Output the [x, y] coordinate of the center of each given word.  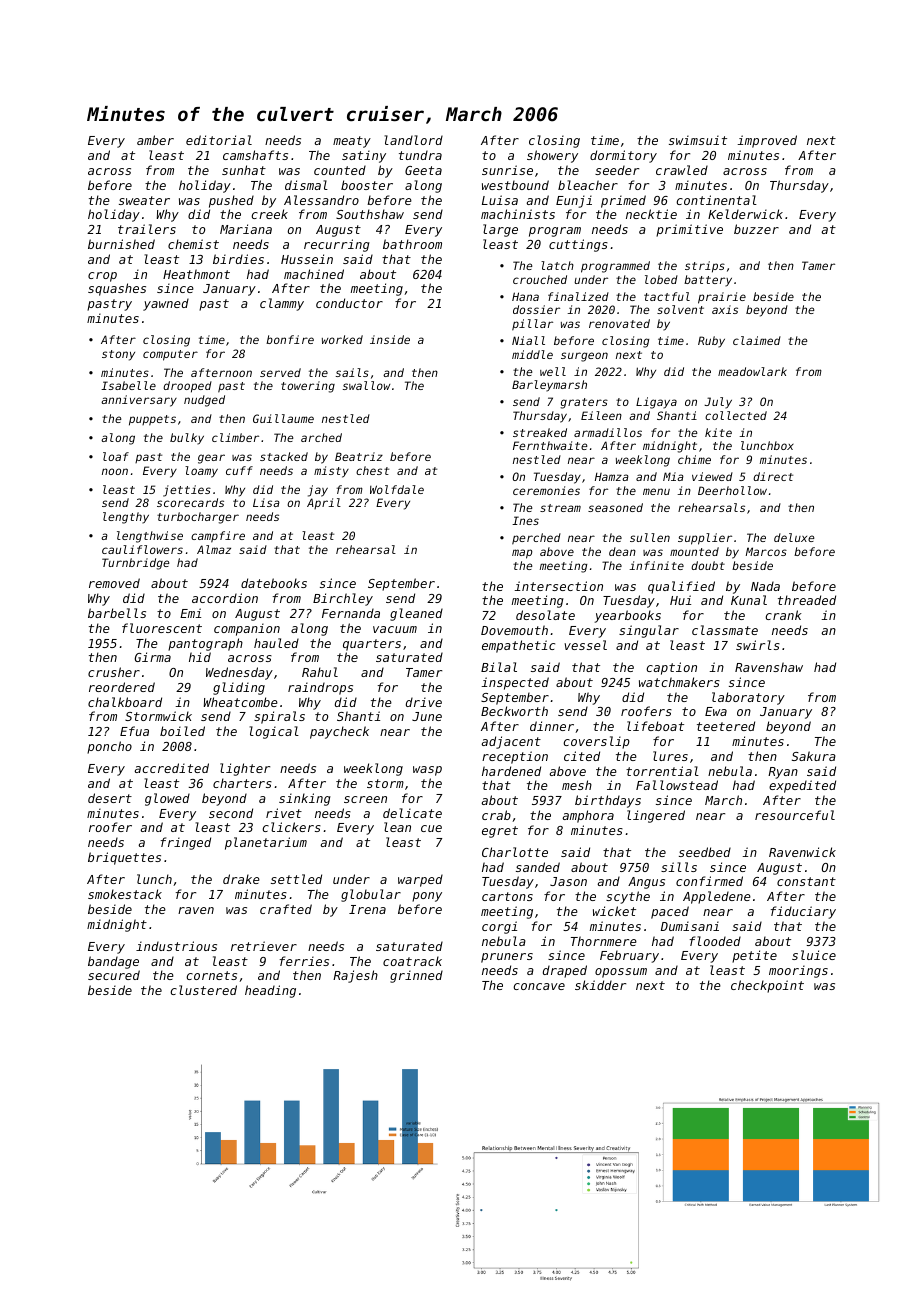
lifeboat [655, 726]
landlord [413, 140]
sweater [144, 200]
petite [754, 956]
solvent [680, 309]
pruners [507, 958]
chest [372, 470]
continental [716, 200]
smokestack [125, 894]
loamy [201, 472]
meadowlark [752, 371]
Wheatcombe [241, 702]
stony [118, 355]
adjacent [511, 742]
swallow [367, 385]
